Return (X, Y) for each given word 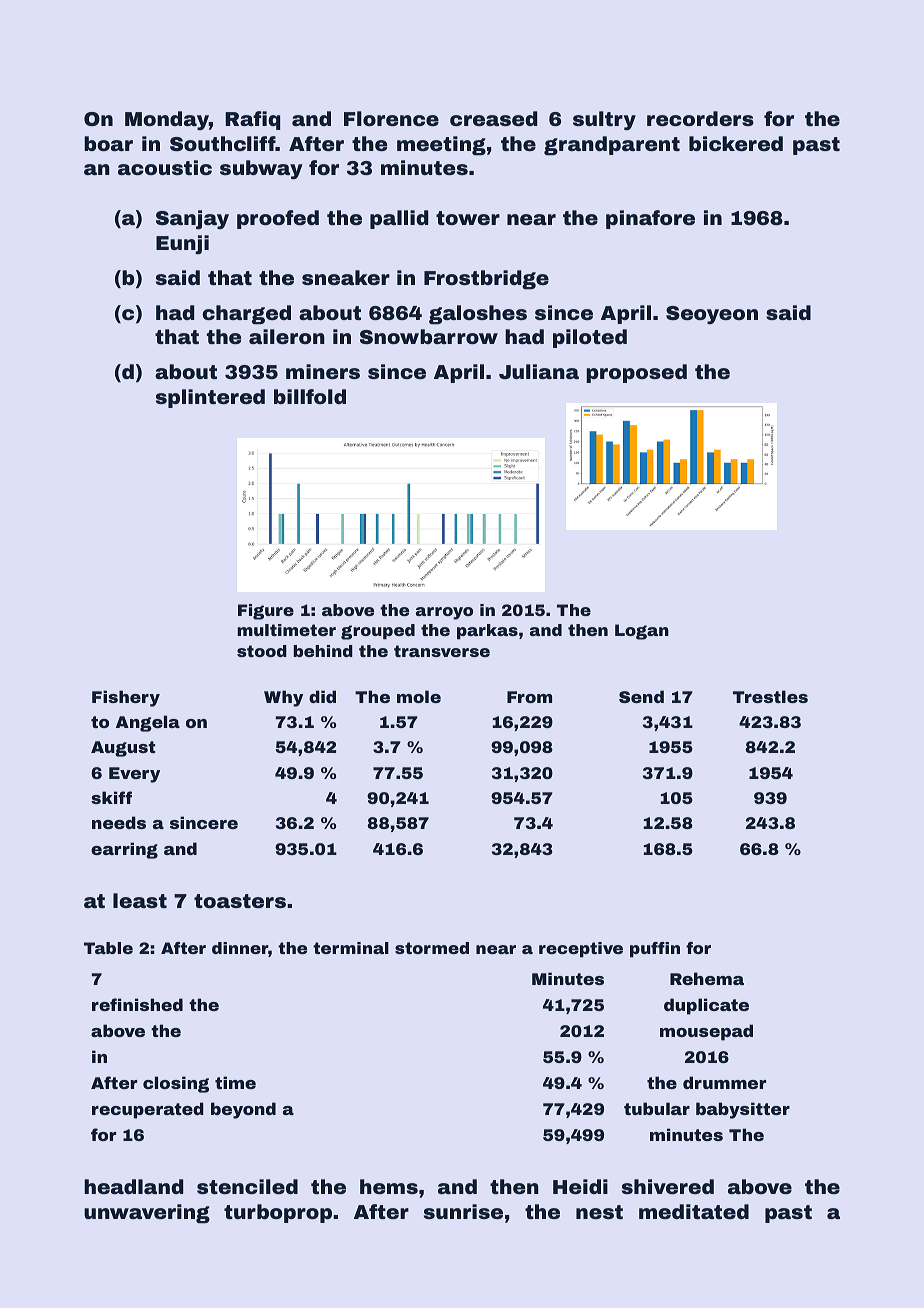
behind (323, 651)
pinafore (650, 219)
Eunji (182, 244)
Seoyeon (712, 315)
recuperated (148, 1110)
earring (124, 850)
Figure (266, 612)
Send (641, 696)
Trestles (770, 696)
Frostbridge (486, 280)
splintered (210, 398)
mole (419, 696)
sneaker (346, 277)
